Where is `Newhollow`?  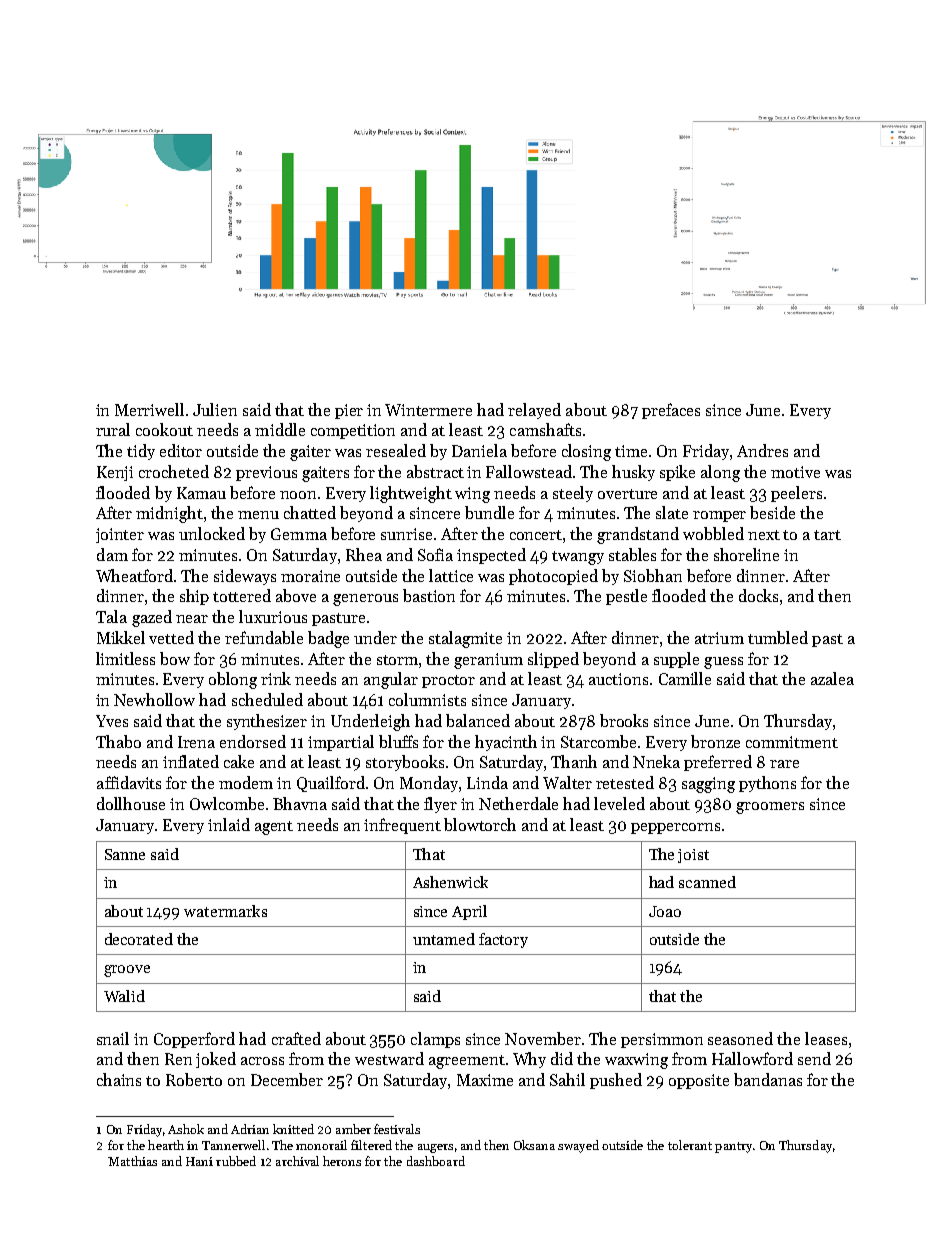 Newhollow is located at coordinates (154, 699).
